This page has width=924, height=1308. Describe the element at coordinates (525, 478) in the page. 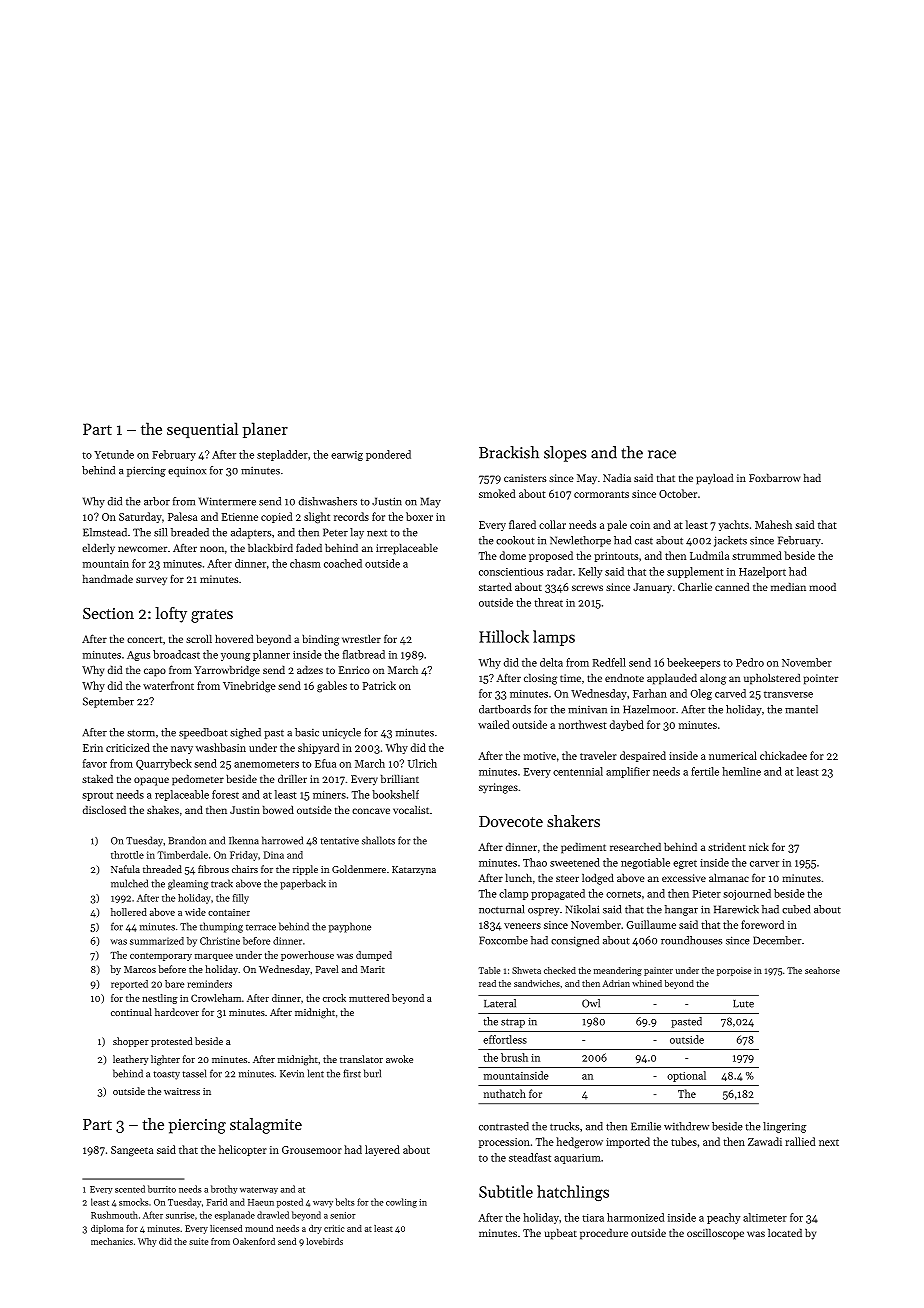

I see `canisters` at that location.
